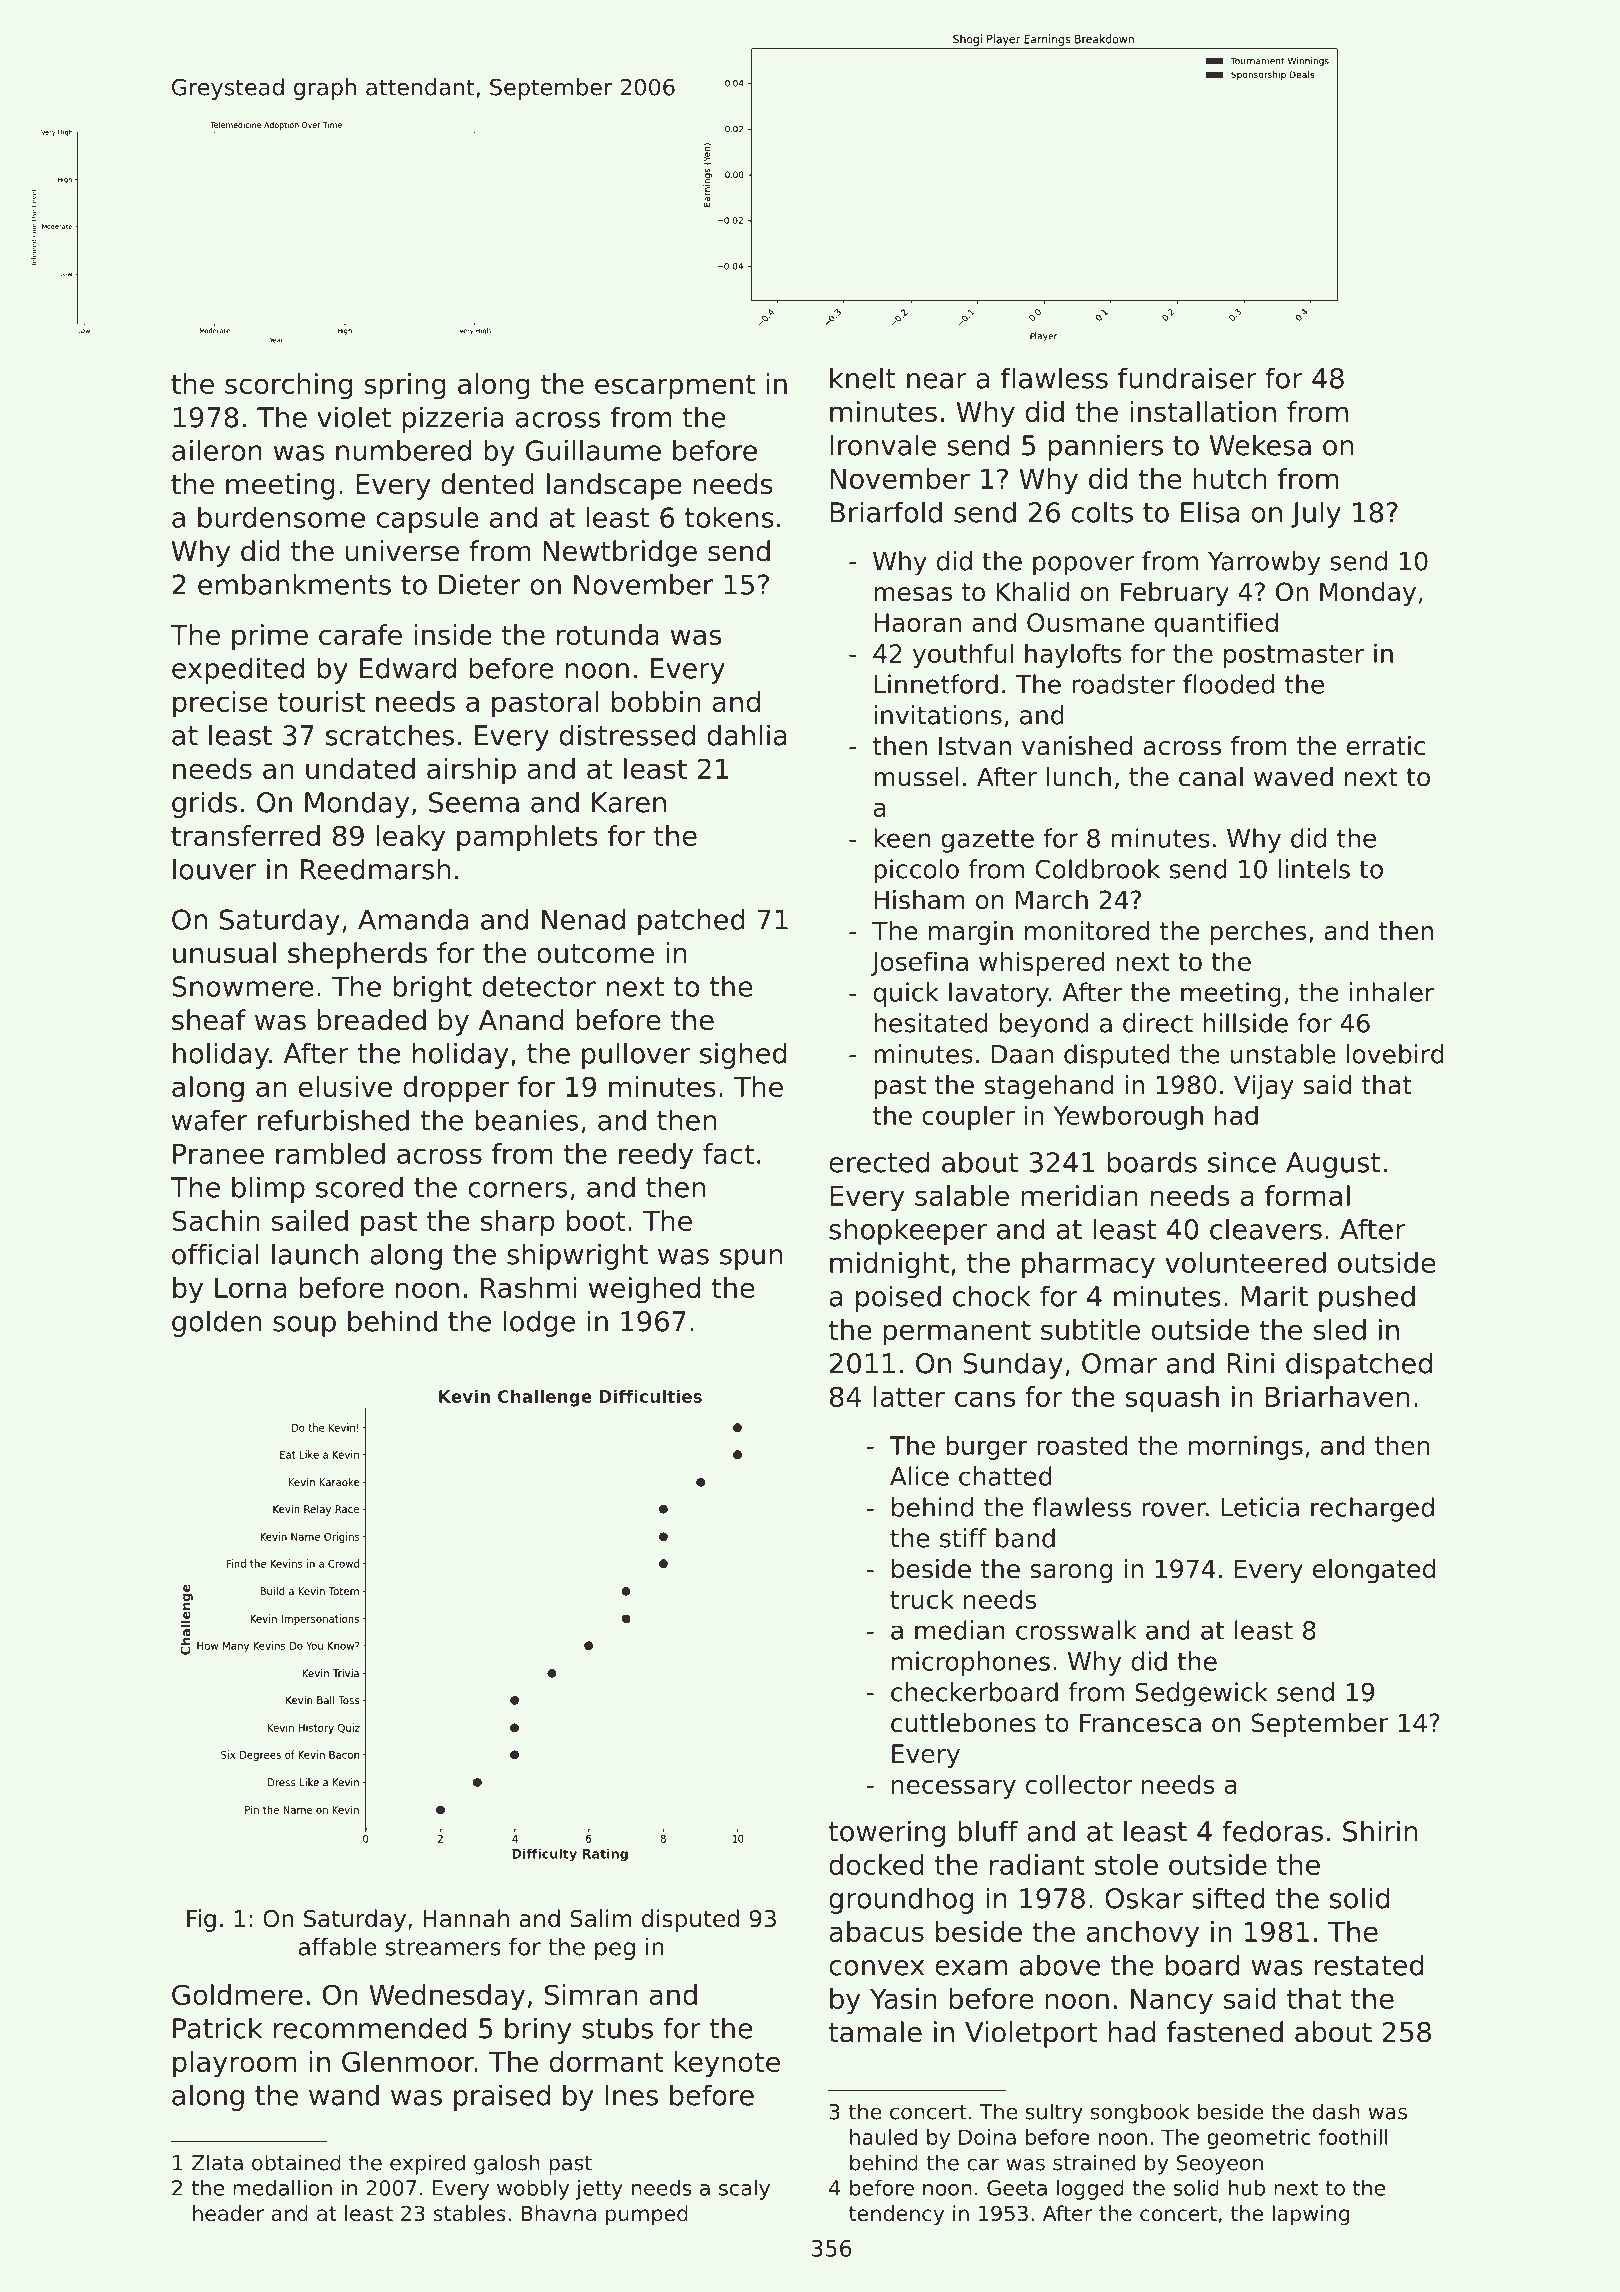 The image size is (1620, 2292). Describe the element at coordinates (228, 2213) in the screenshot. I see `header` at that location.
